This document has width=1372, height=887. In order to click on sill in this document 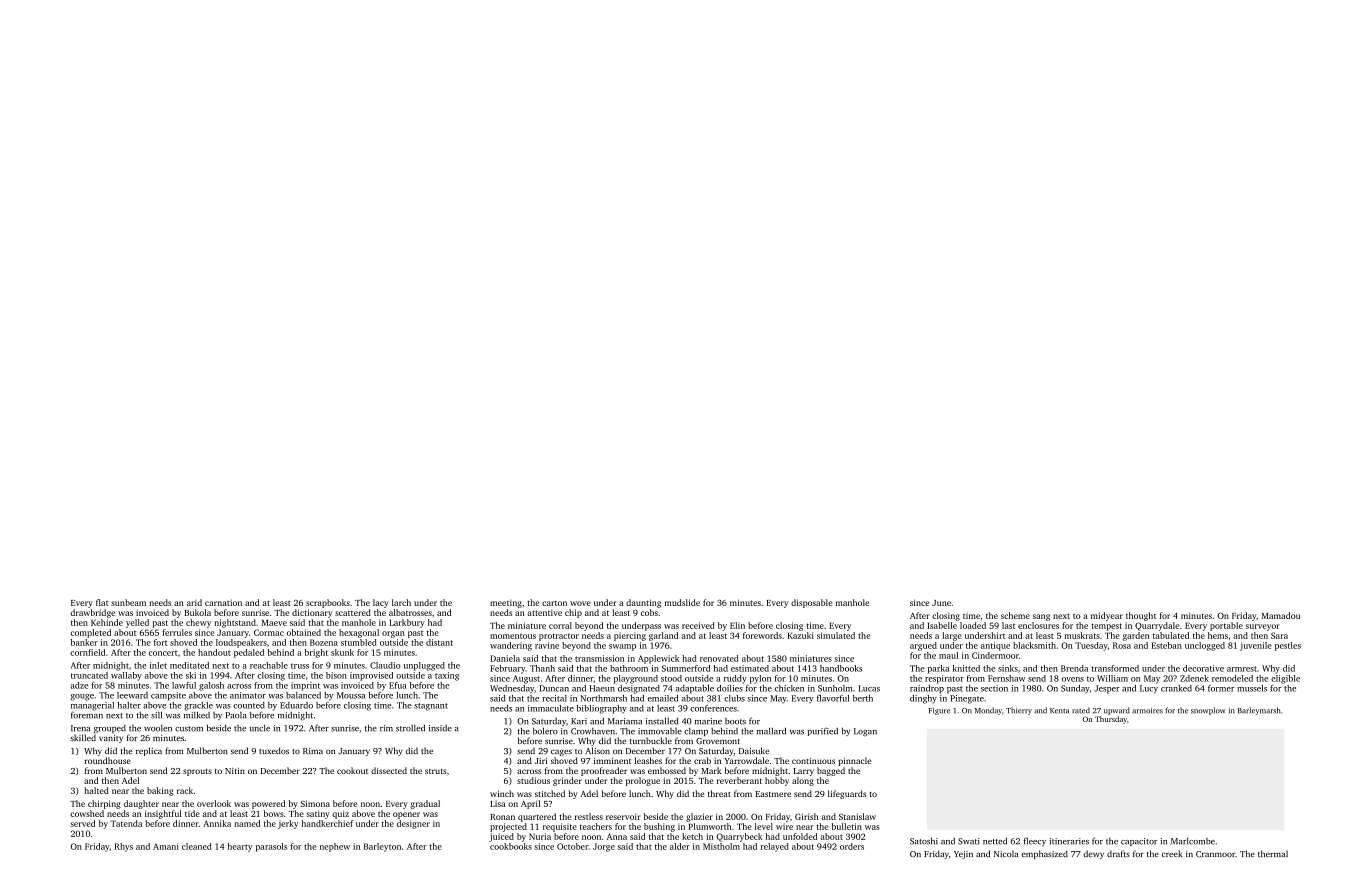, I will do `click(156, 715)`.
